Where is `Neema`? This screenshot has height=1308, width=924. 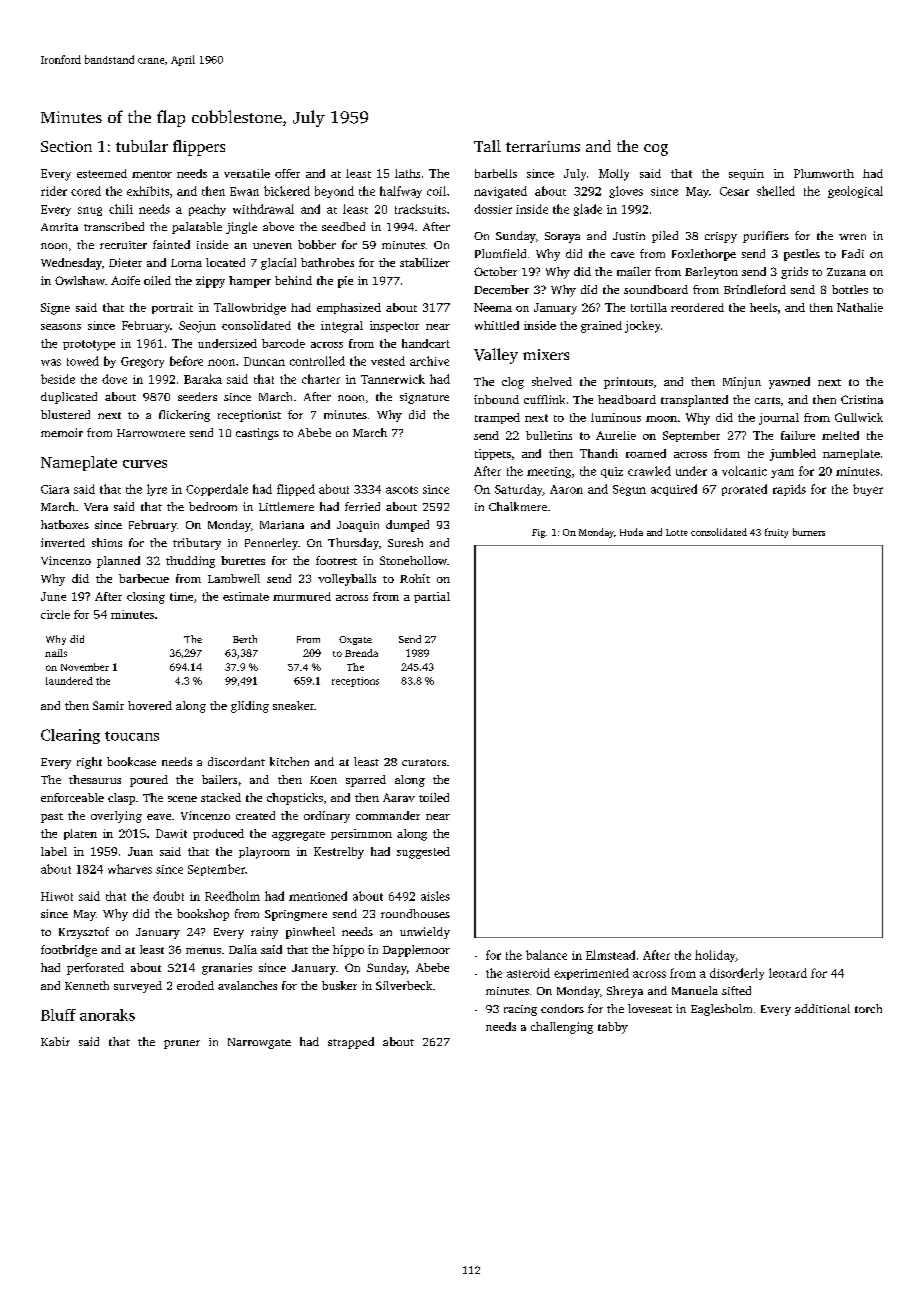 Neema is located at coordinates (493, 307).
